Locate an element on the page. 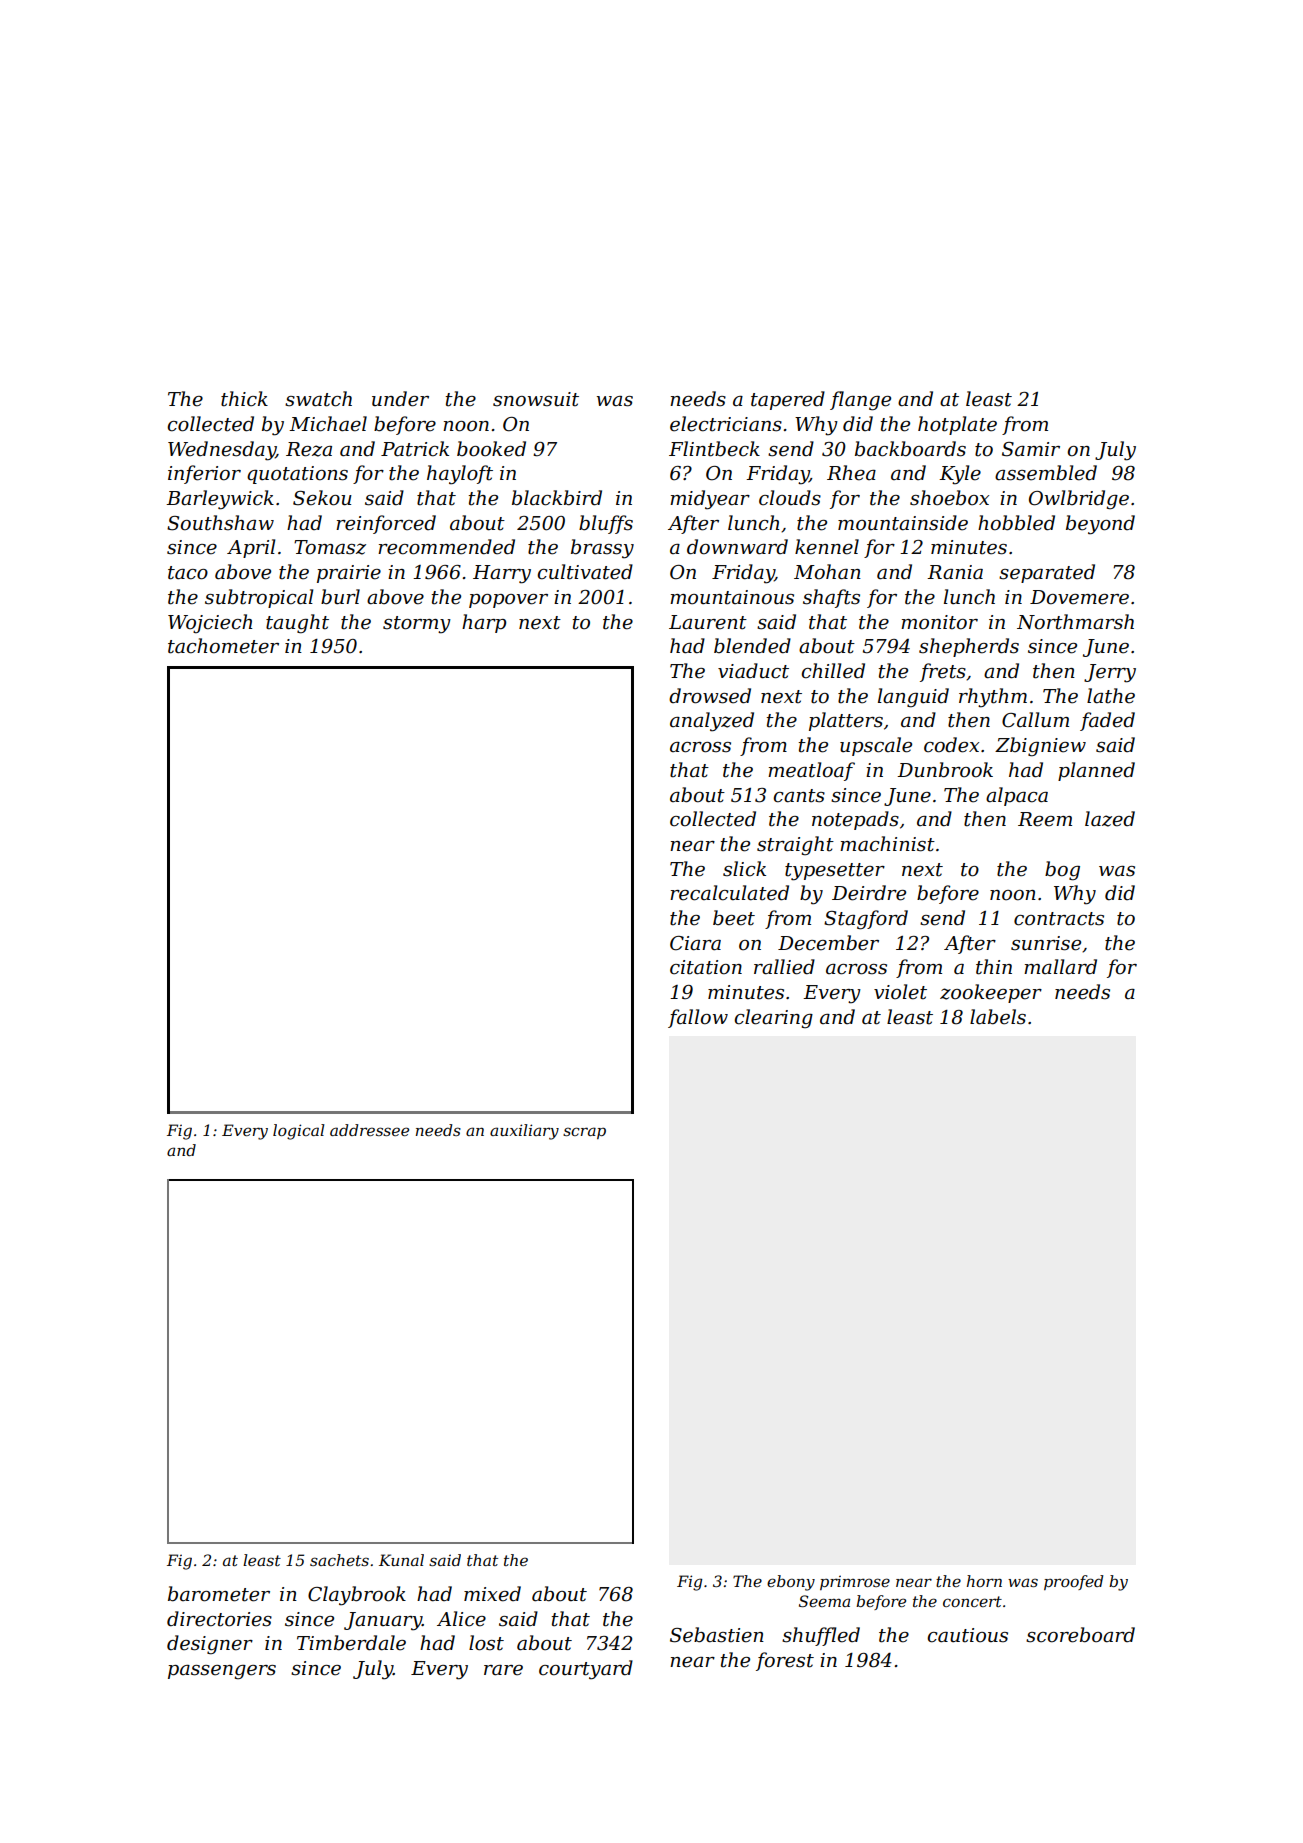 The width and height of the page is (1303, 1843). horn is located at coordinates (984, 1581).
